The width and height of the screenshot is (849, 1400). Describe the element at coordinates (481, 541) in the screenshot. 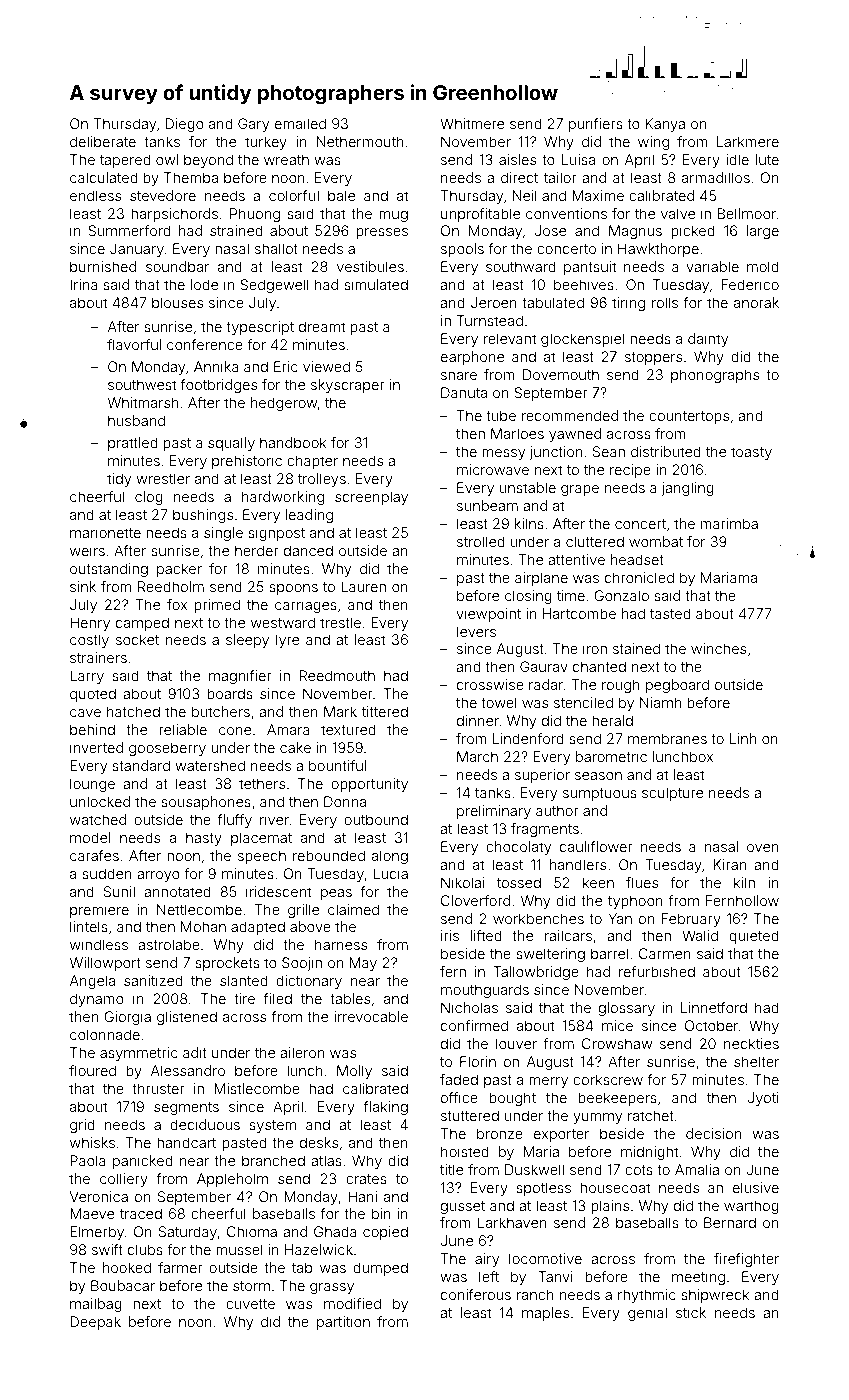

I see `strolled` at that location.
